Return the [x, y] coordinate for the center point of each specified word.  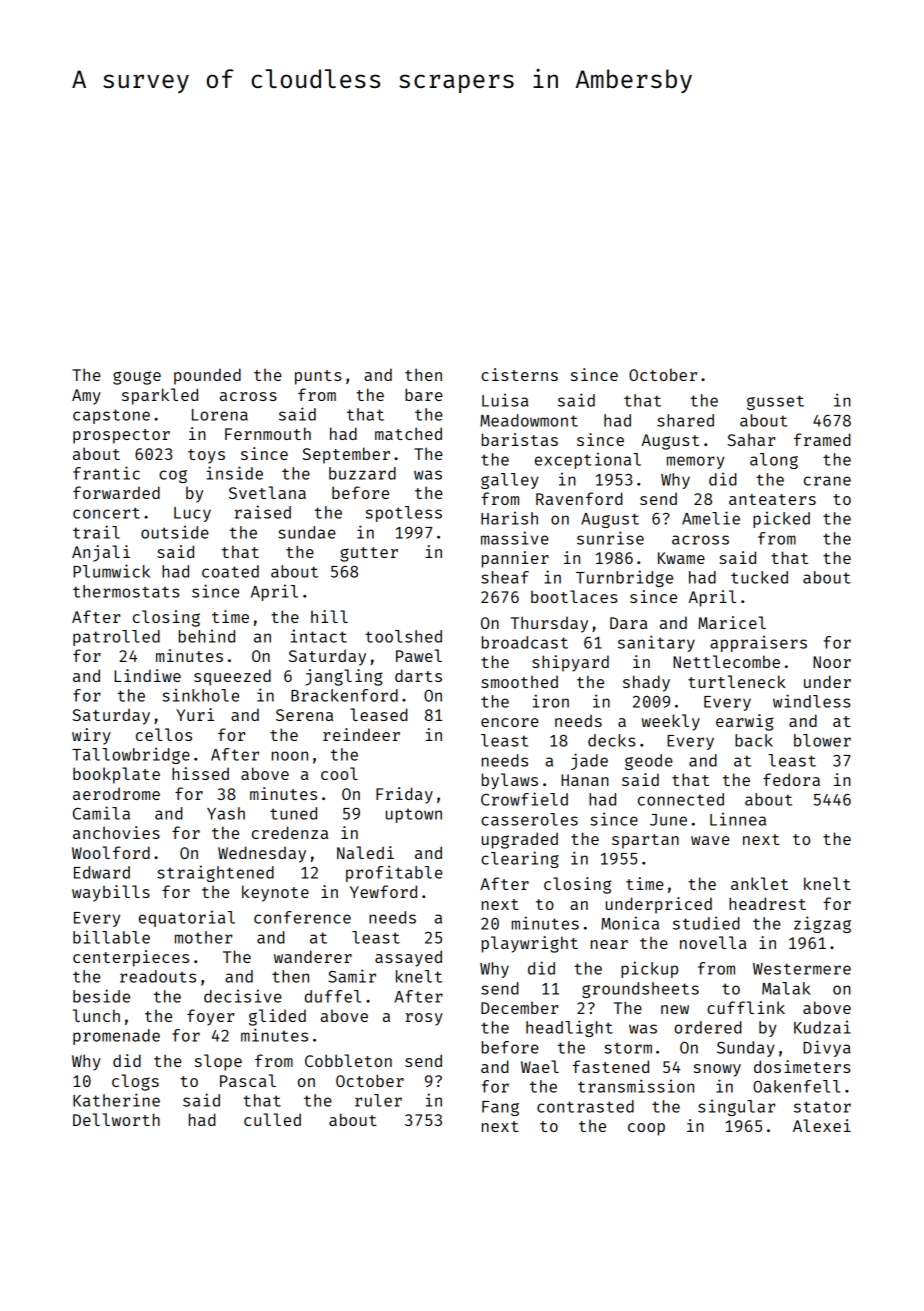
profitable [394, 873]
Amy [86, 397]
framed [822, 439]
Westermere [802, 969]
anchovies [116, 832]
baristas [520, 439]
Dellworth [116, 1119]
